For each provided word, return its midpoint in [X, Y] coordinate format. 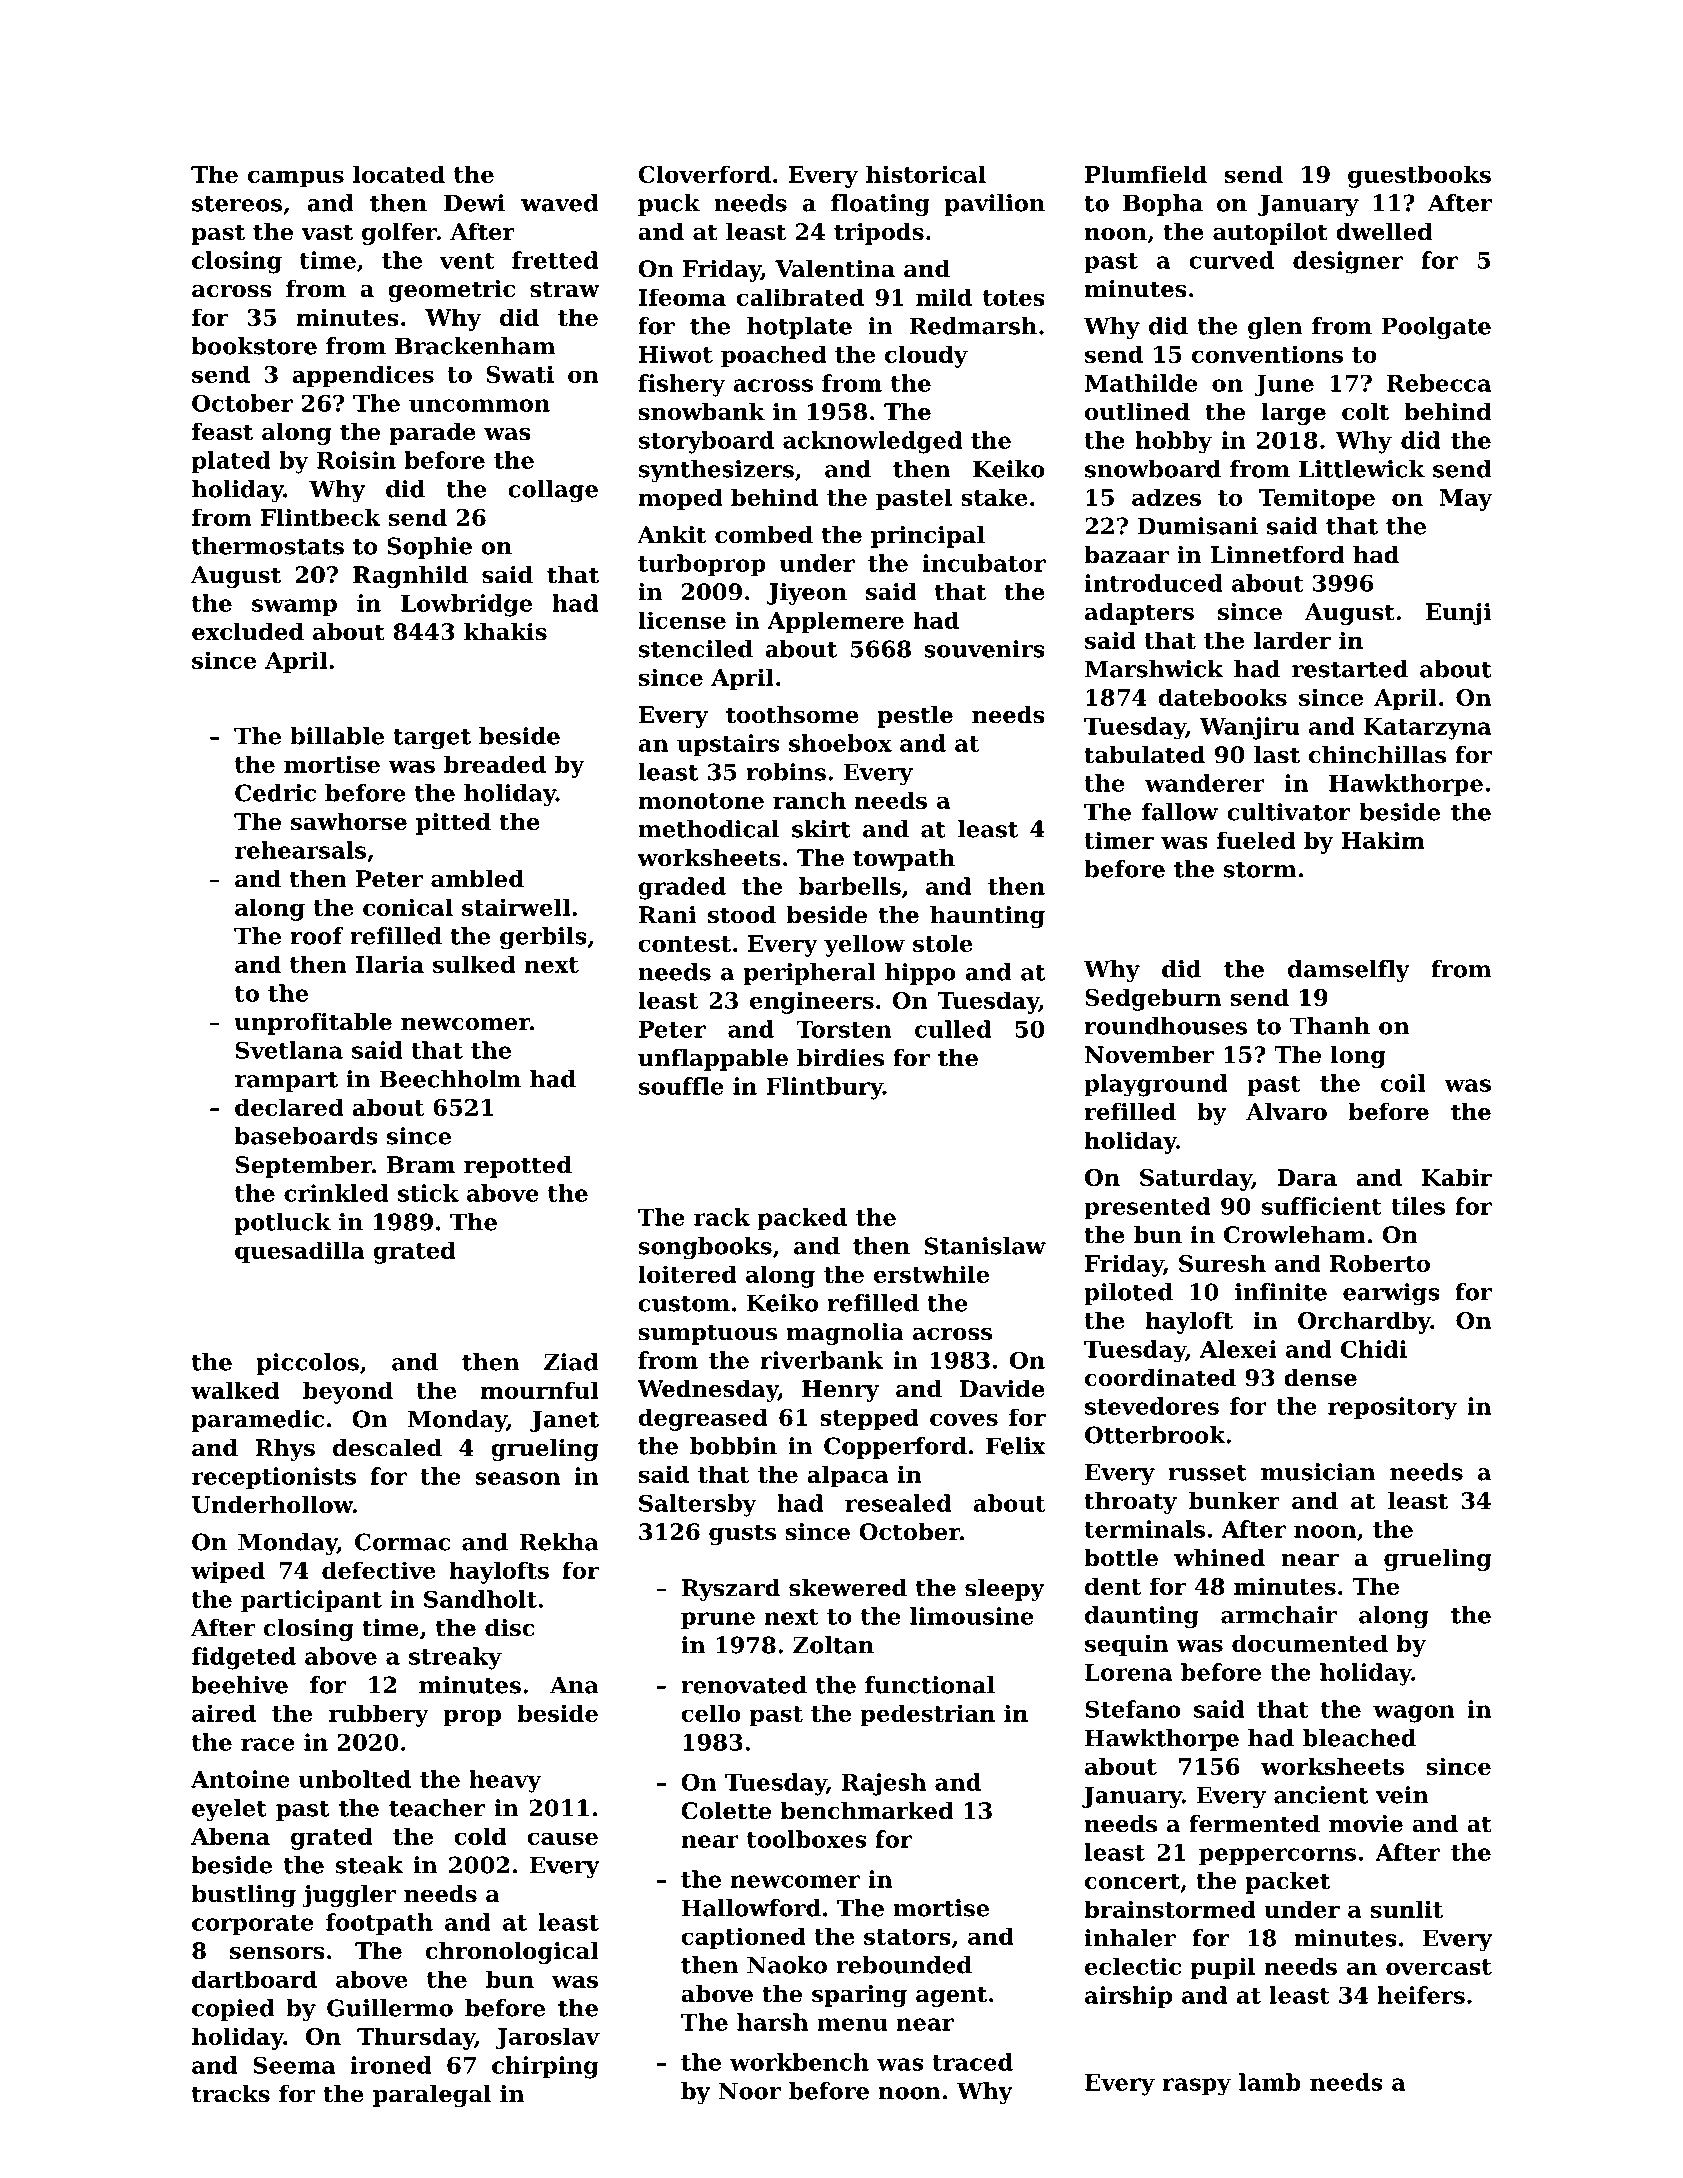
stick [428, 1193]
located [399, 174]
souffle [681, 1086]
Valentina [835, 269]
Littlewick [1362, 469]
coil [1403, 1083]
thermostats [268, 546]
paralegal [432, 2096]
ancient [1321, 1795]
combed [764, 535]
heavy [505, 1781]
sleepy [1005, 1590]
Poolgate [1436, 328]
